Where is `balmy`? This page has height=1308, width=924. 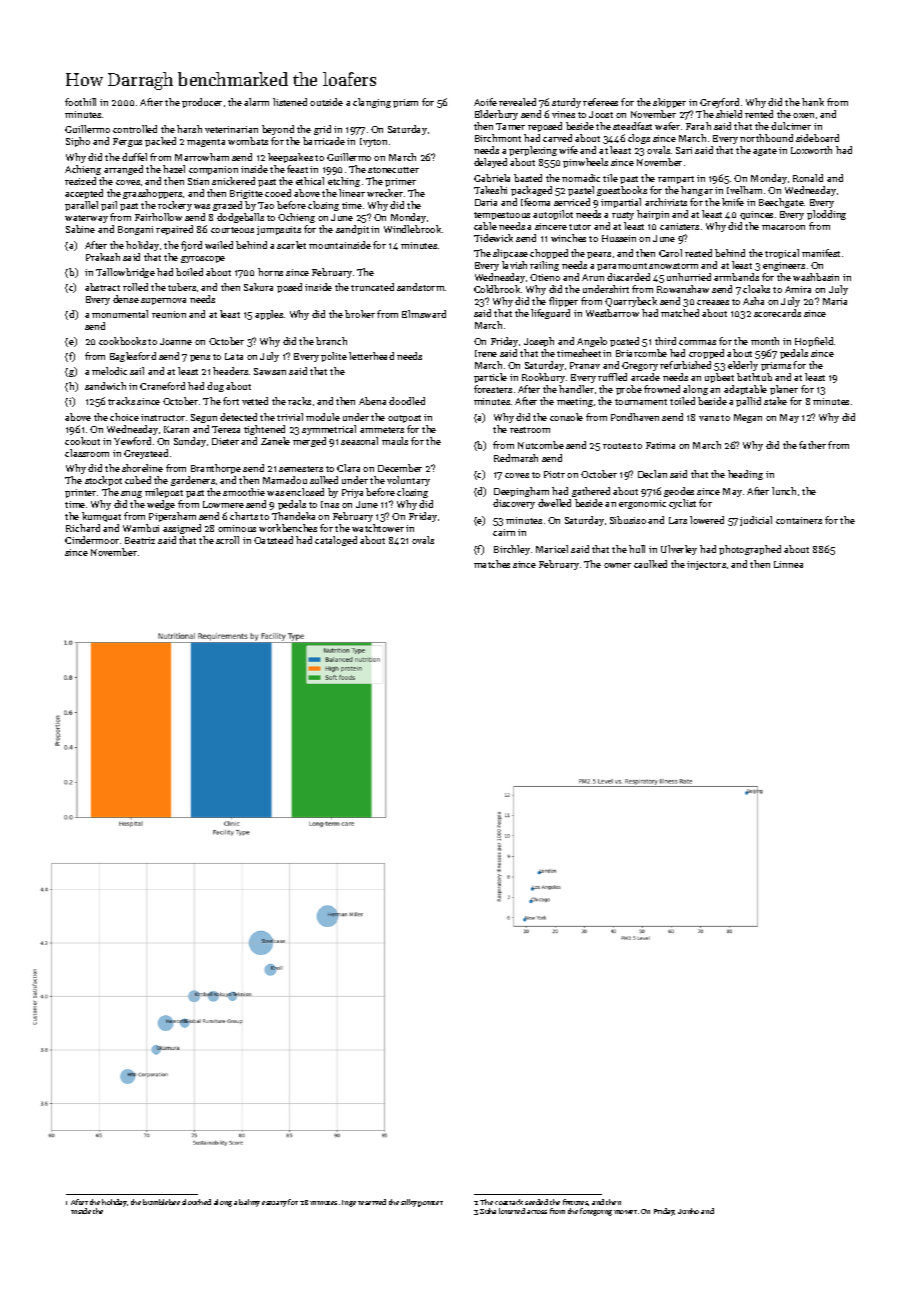
balmy is located at coordinates (249, 1203).
